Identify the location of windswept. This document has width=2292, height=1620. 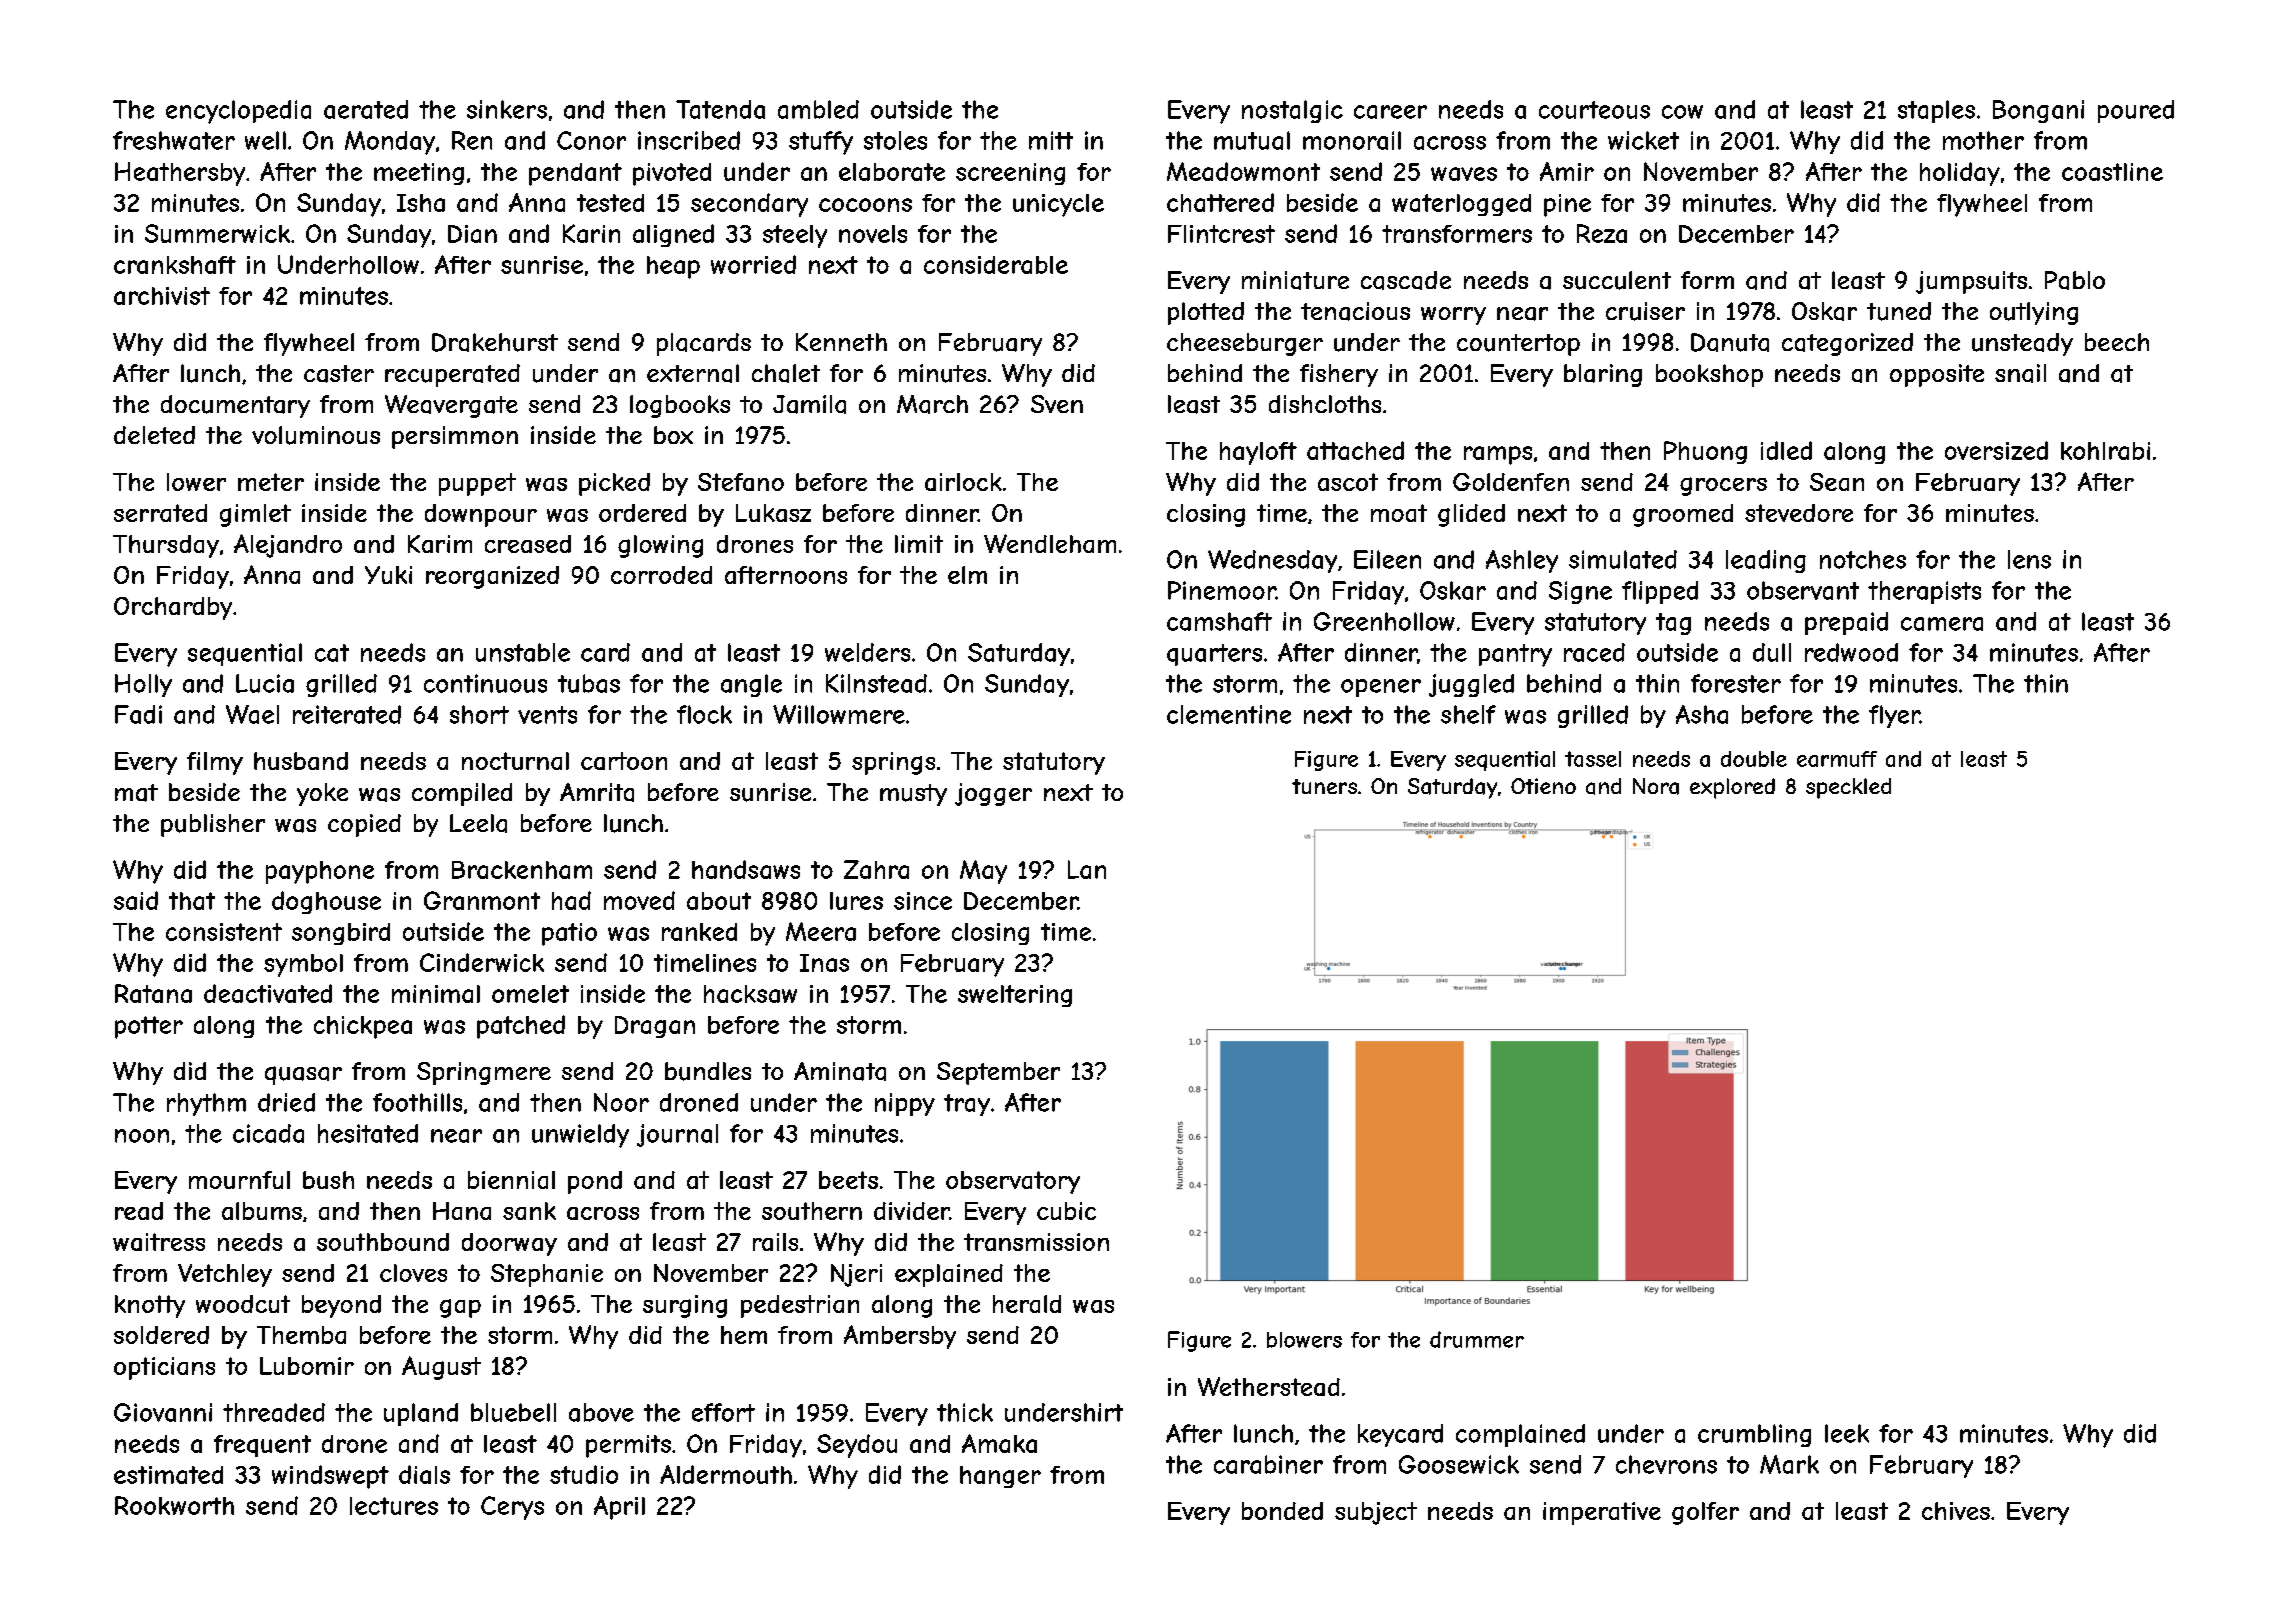
(330, 1477).
